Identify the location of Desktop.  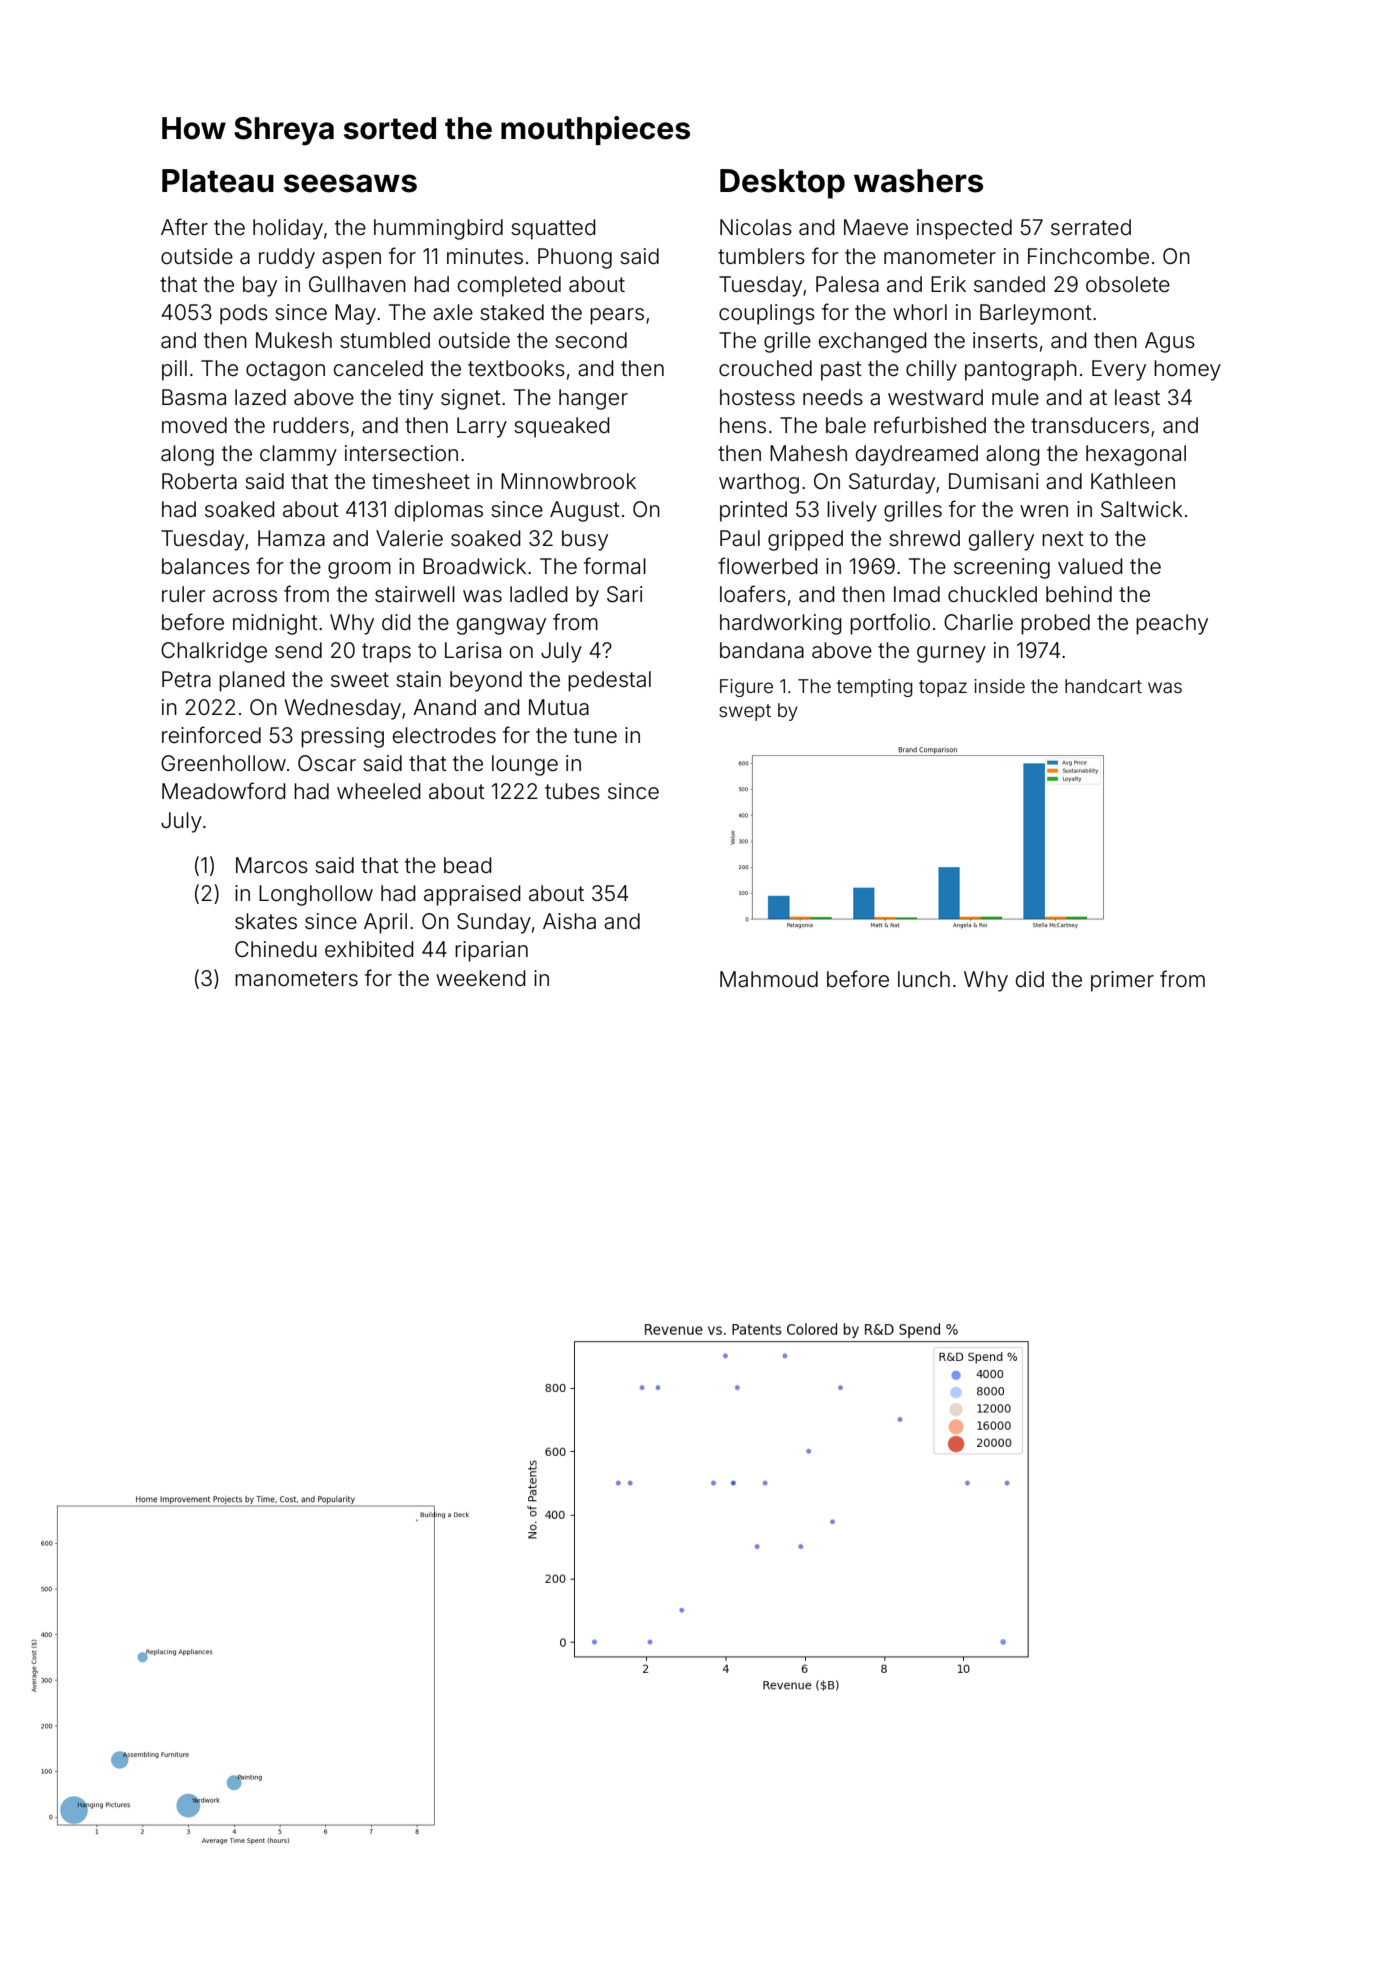
(782, 184).
